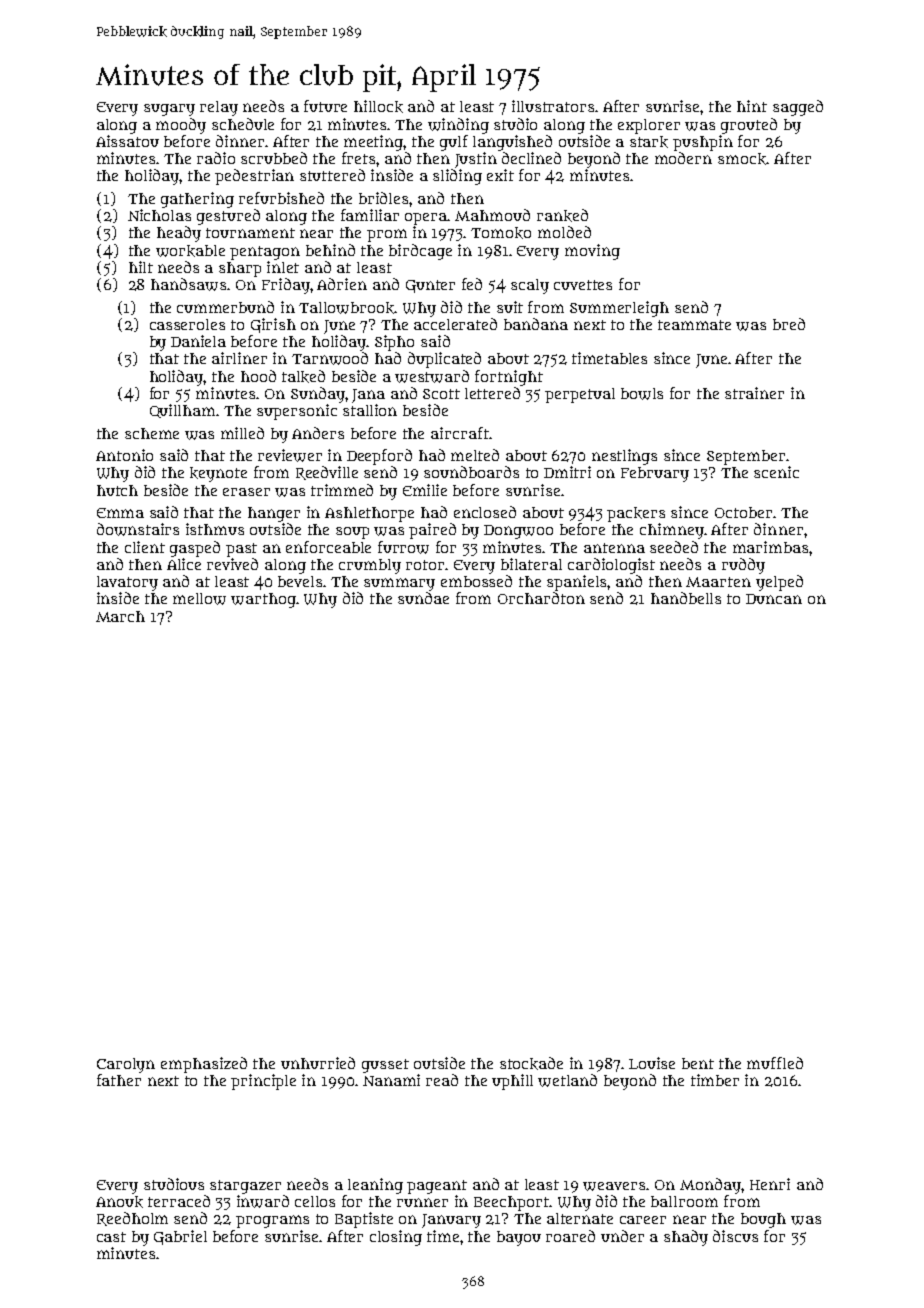  Describe the element at coordinates (580, 1218) in the page. I see `alternate` at that location.
